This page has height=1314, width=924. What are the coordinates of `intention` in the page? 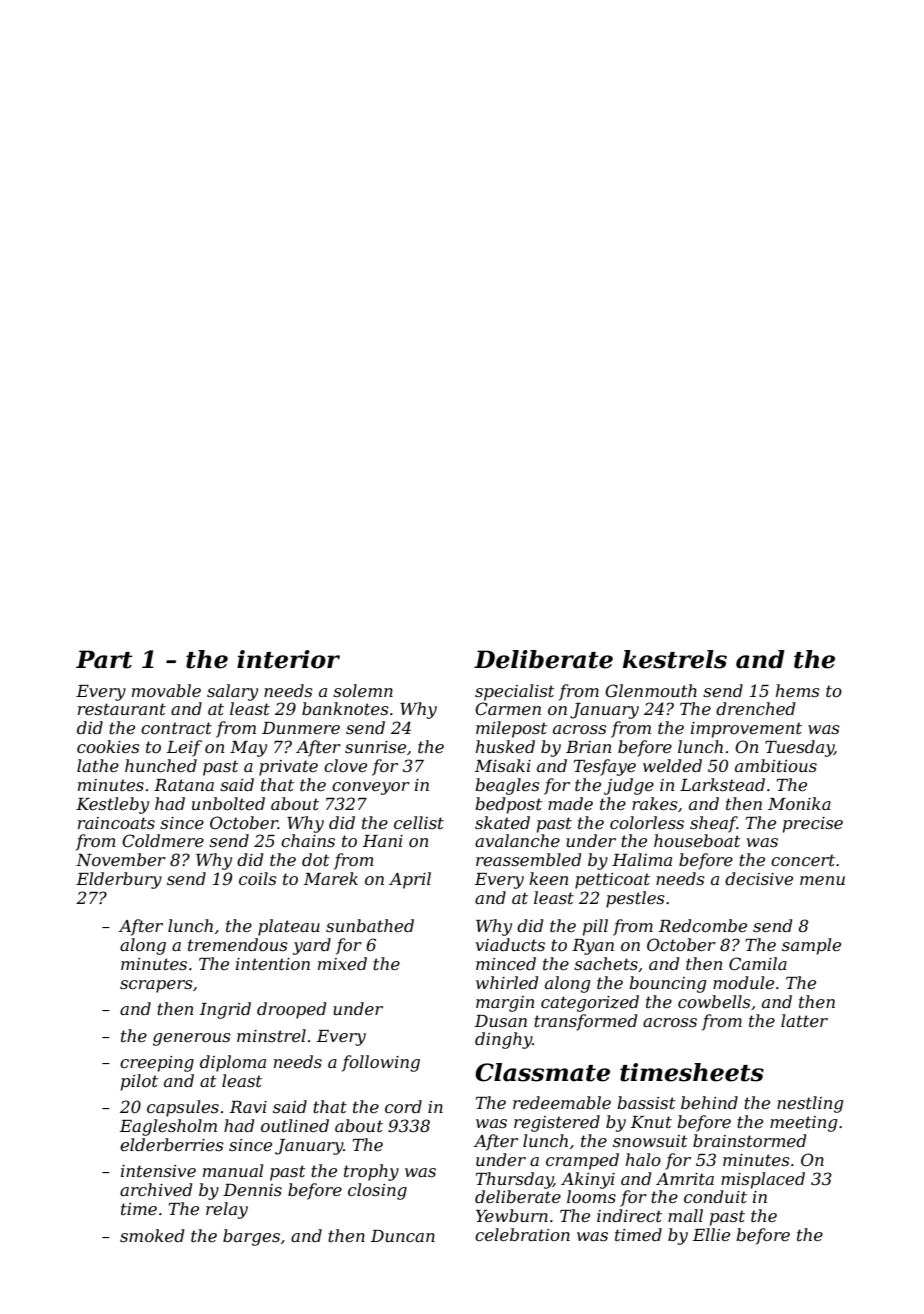 It's located at (273, 964).
